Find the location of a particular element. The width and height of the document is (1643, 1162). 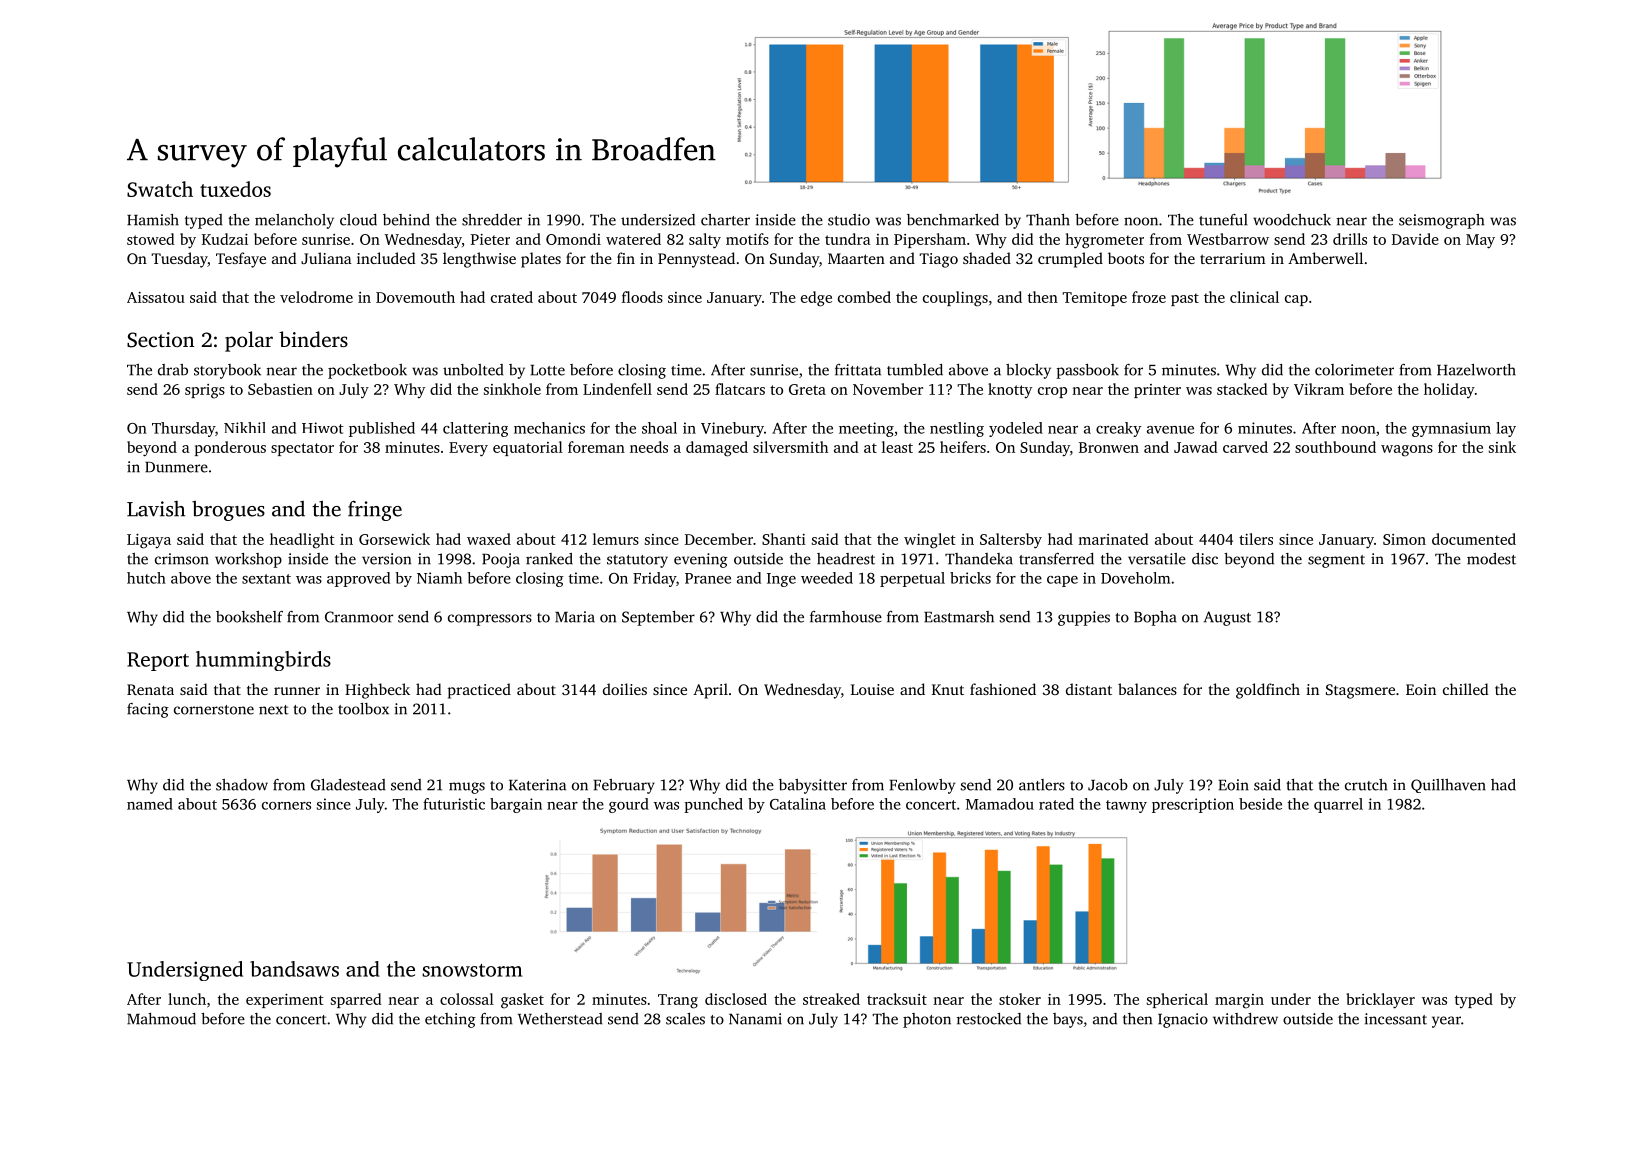

Trang is located at coordinates (678, 1001).
